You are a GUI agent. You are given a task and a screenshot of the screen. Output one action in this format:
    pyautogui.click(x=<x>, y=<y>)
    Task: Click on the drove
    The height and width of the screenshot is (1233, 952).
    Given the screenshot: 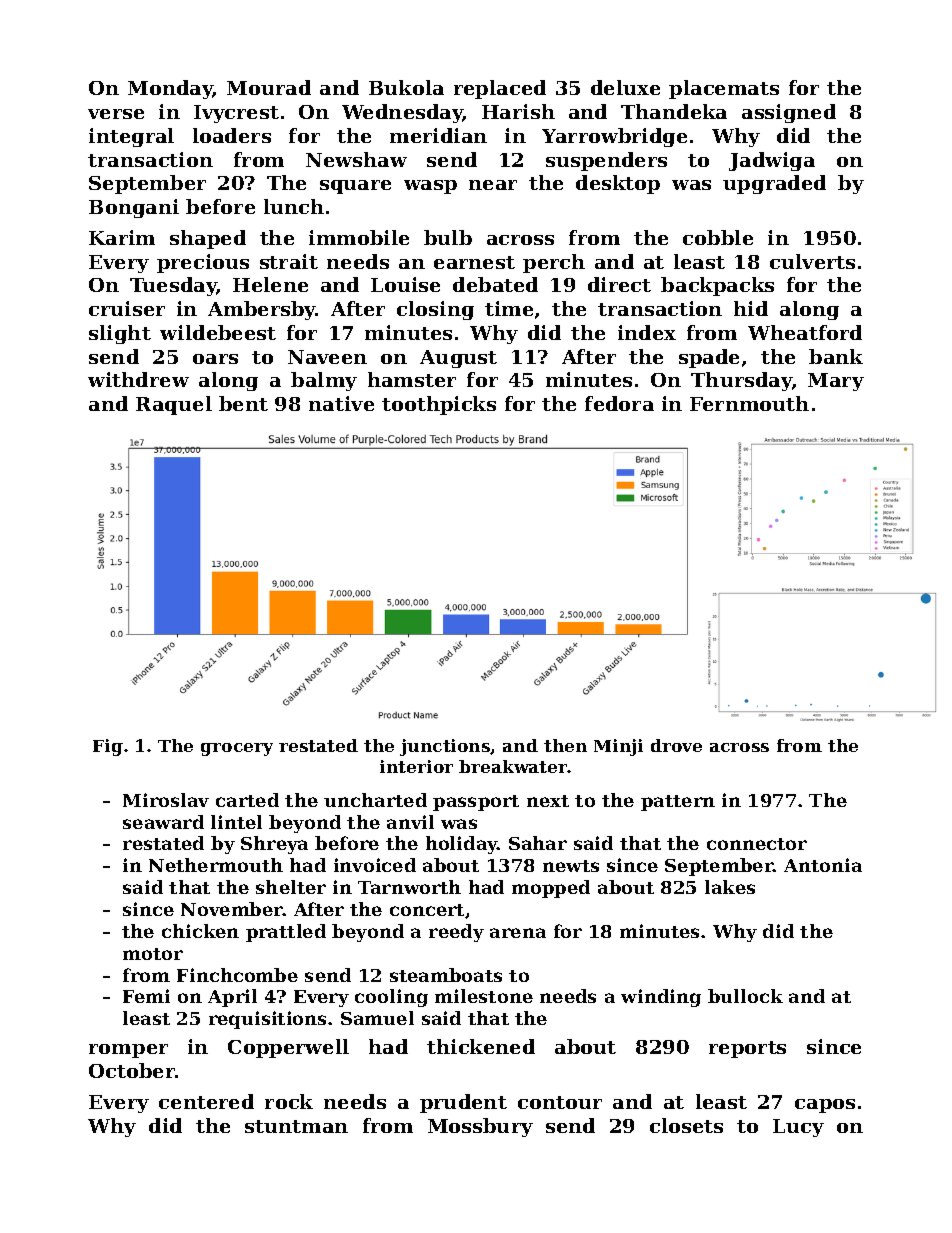 What is the action you would take?
    pyautogui.click(x=676, y=745)
